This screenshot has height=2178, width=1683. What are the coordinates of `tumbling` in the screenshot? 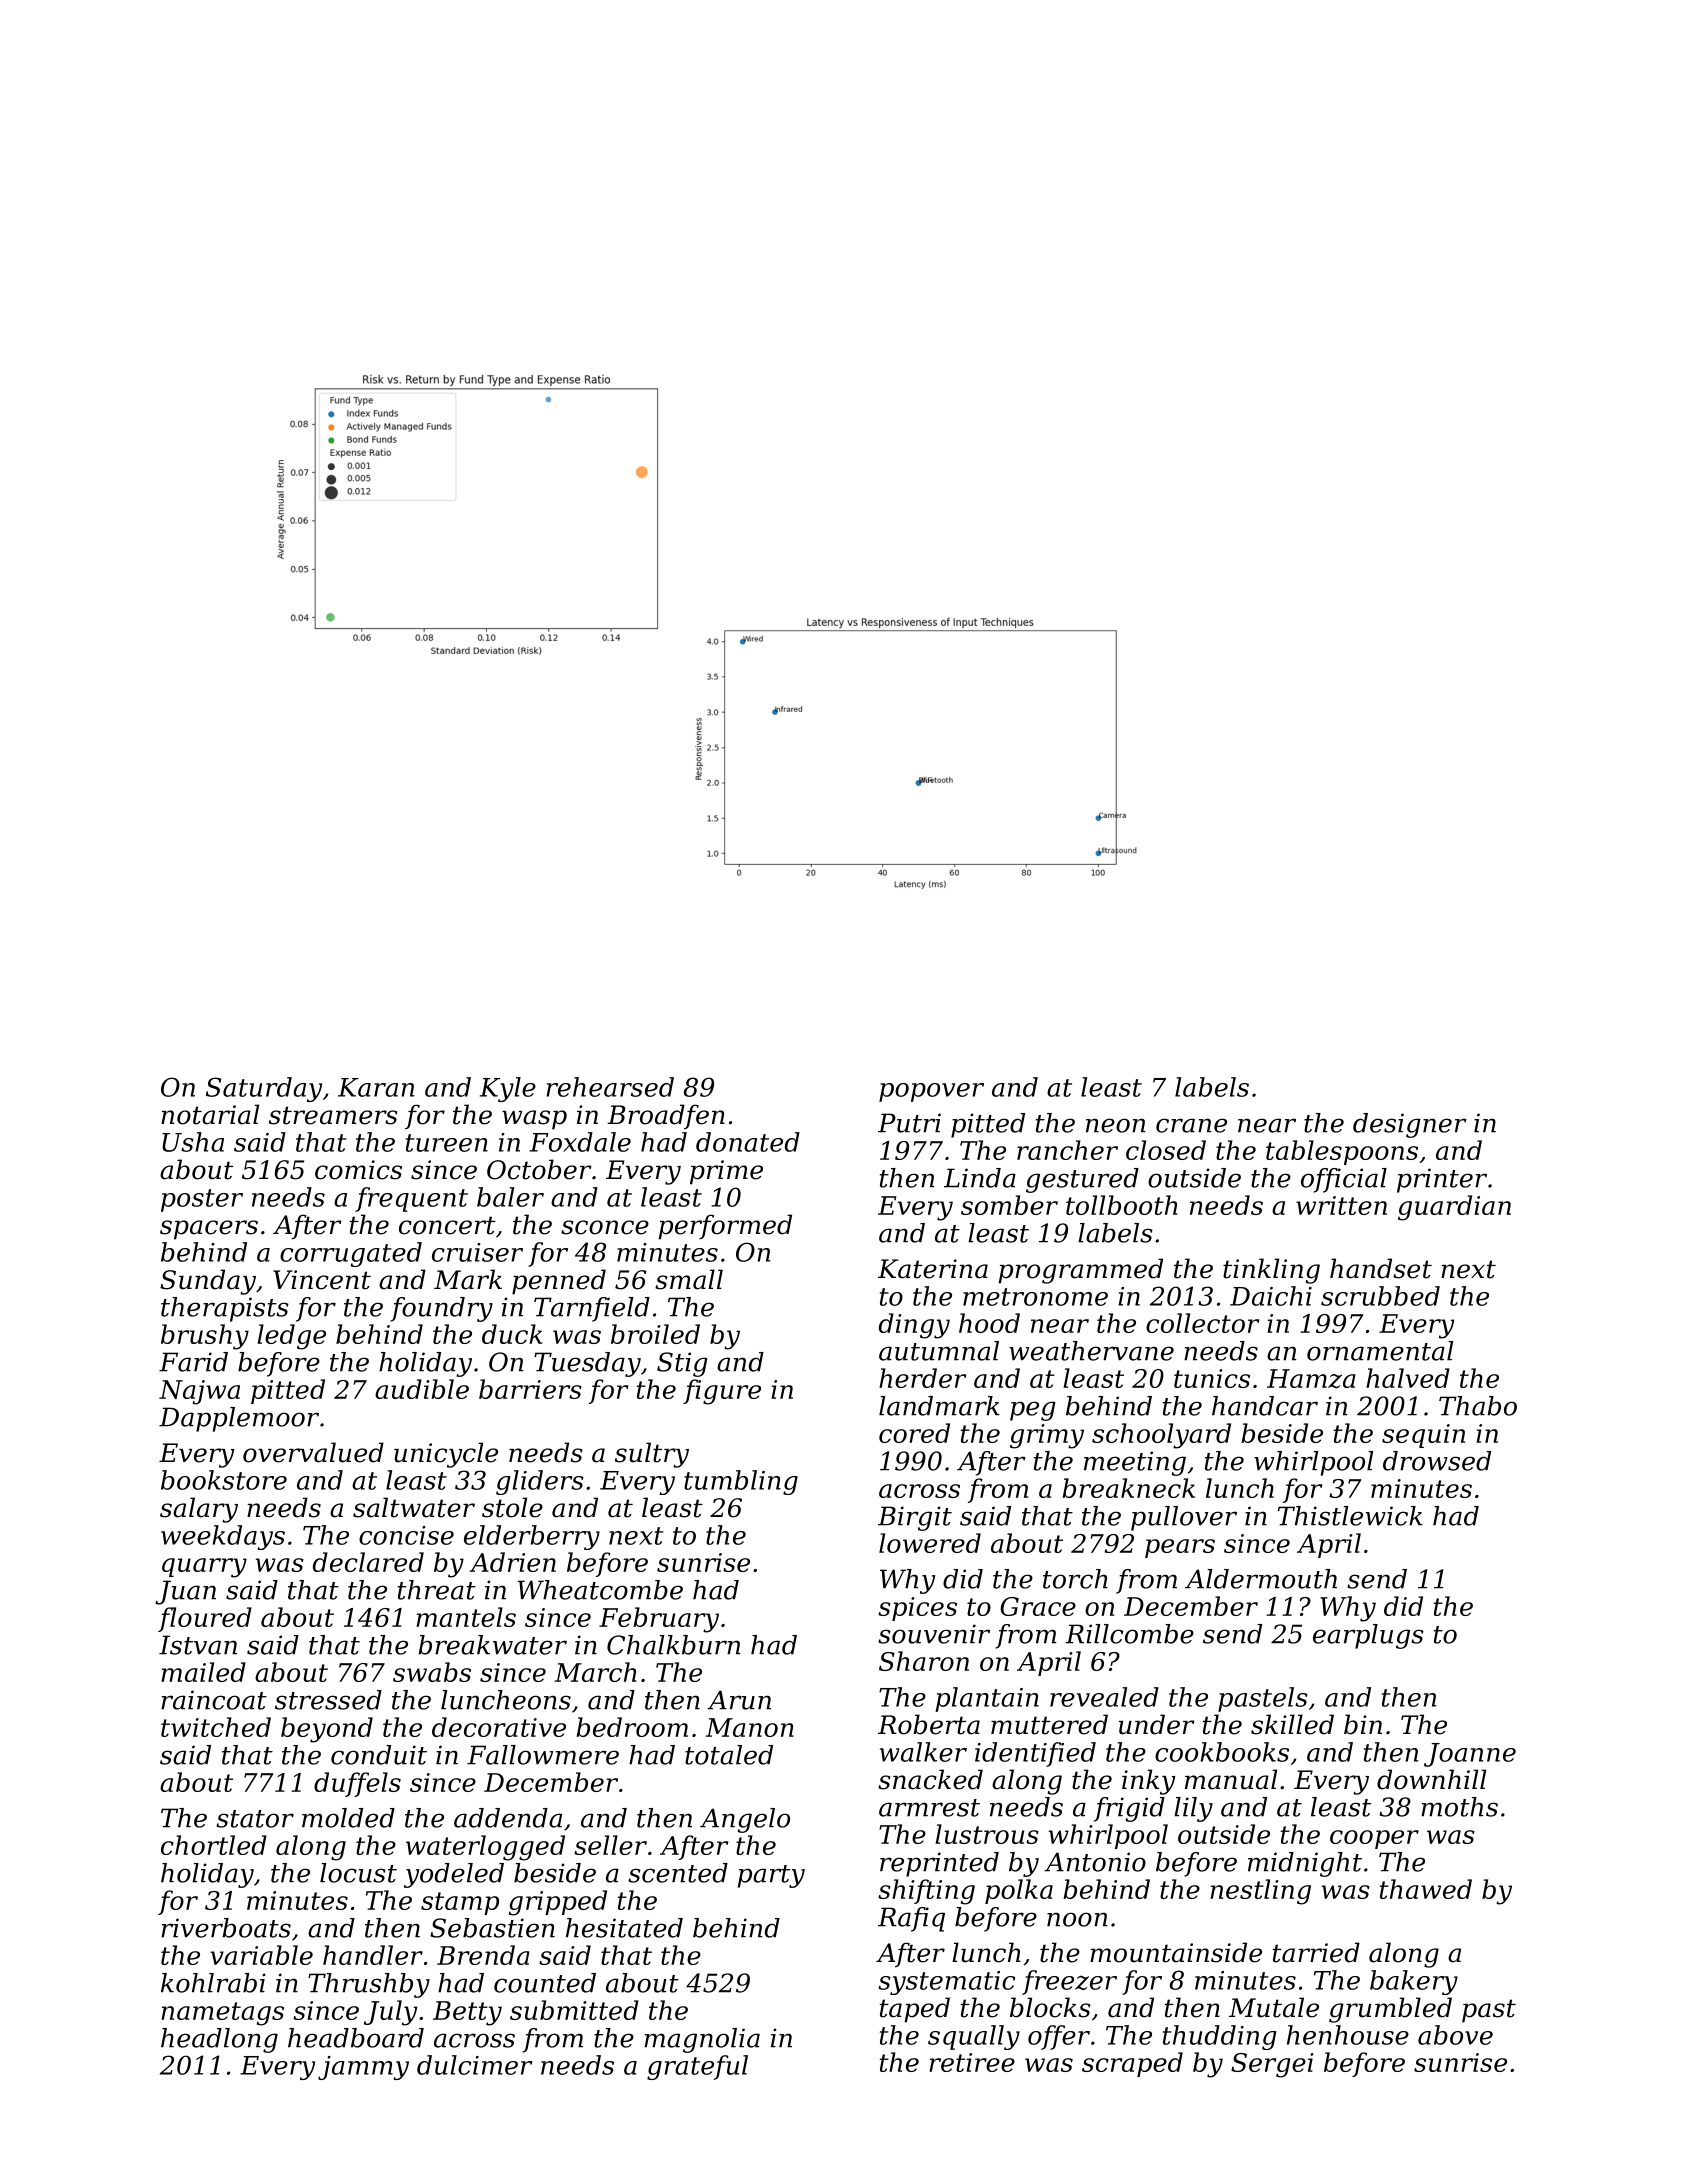 It's located at (741, 1482).
